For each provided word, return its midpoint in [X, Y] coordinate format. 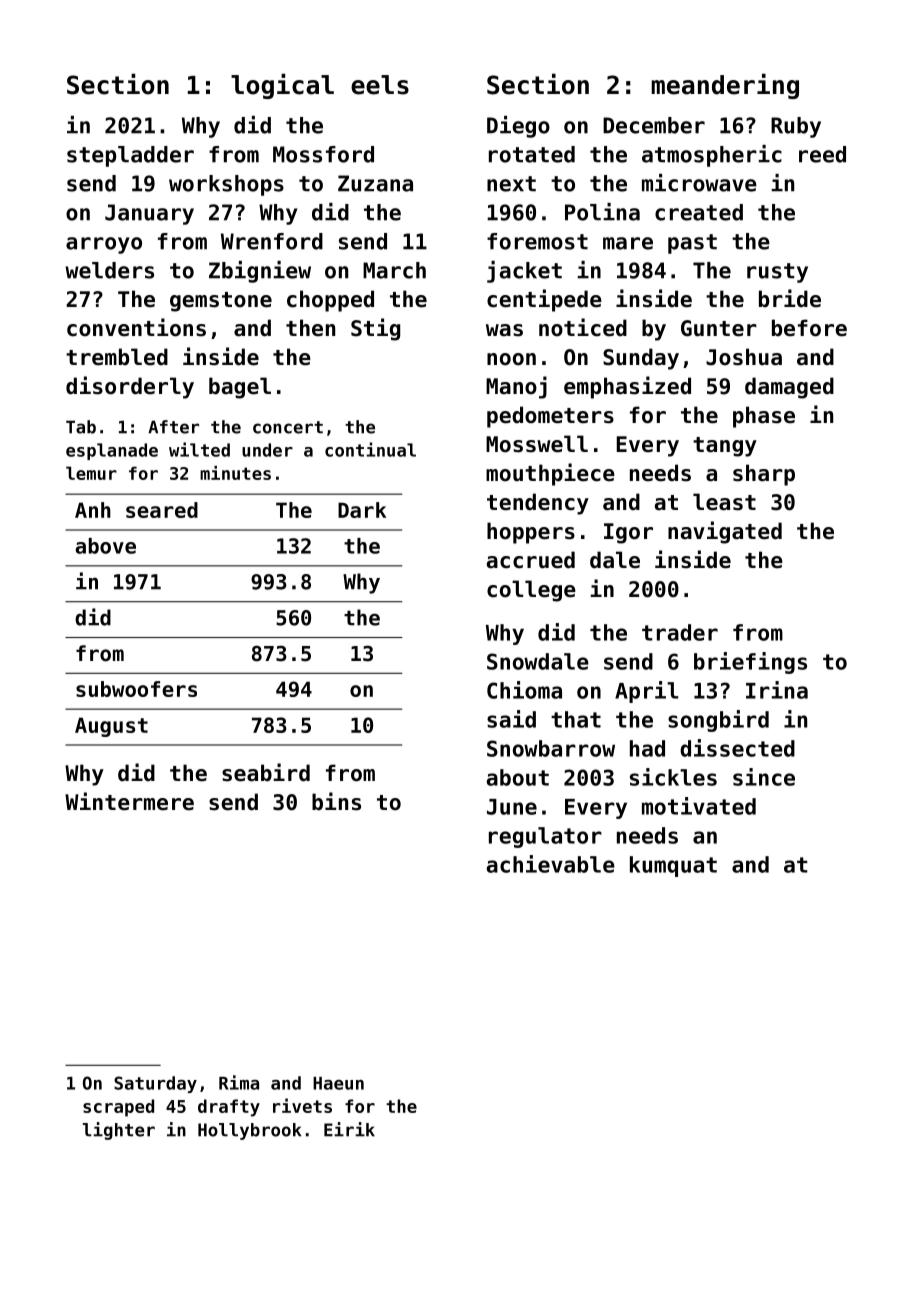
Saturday [155, 1084]
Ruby [796, 127]
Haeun [338, 1083]
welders [109, 270]
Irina [777, 690]
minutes [235, 473]
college [531, 591]
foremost [537, 241]
